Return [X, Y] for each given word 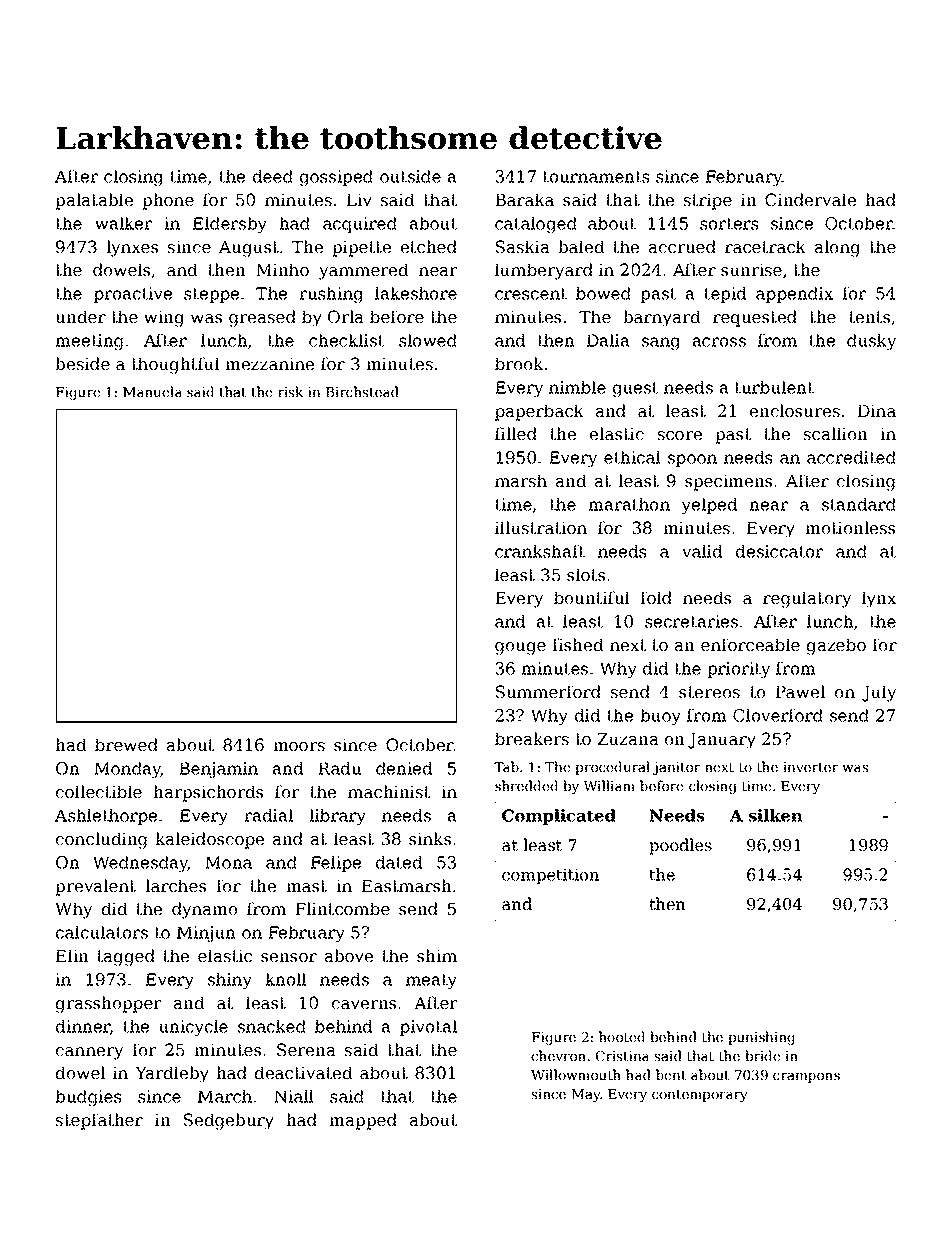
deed [273, 176]
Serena [306, 1049]
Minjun [206, 934]
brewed [126, 744]
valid [702, 551]
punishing [761, 1038]
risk [290, 391]
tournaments [596, 177]
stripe [708, 201]
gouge [520, 648]
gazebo [836, 646]
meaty [431, 981]
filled [516, 433]
